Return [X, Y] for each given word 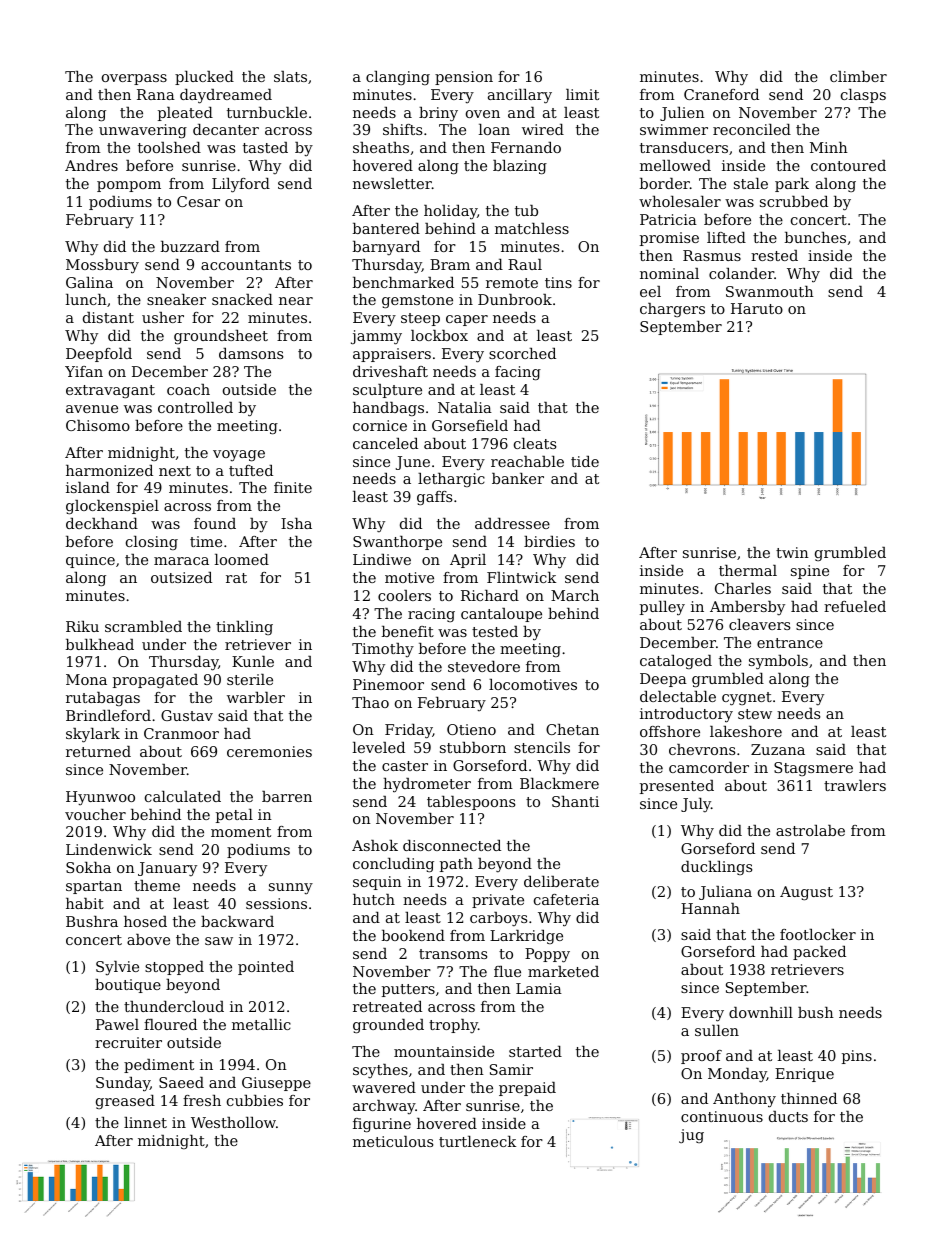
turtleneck [477, 1141]
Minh [829, 147]
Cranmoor [181, 733]
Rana [156, 94]
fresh [202, 1100]
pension [464, 78]
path [456, 865]
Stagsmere [813, 769]
